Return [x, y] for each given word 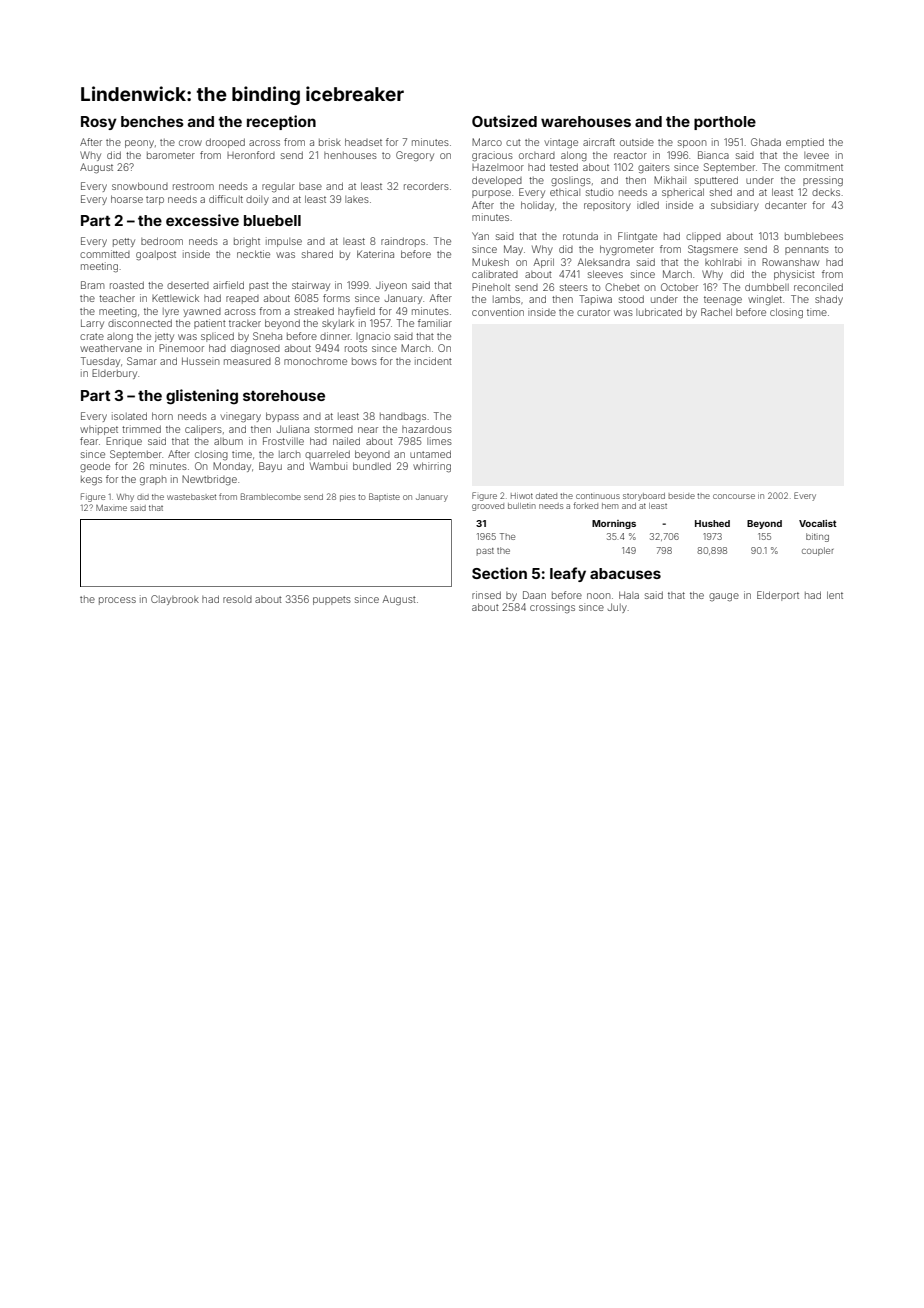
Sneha [267, 336]
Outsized [504, 121]
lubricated [659, 312]
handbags [403, 417]
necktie [253, 254]
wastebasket [191, 497]
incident [433, 361]
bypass [282, 417]
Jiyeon [391, 286]
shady [829, 300]
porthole [725, 123]
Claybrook [175, 600]
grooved [488, 507]
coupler [817, 551]
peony [139, 144]
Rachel [716, 312]
